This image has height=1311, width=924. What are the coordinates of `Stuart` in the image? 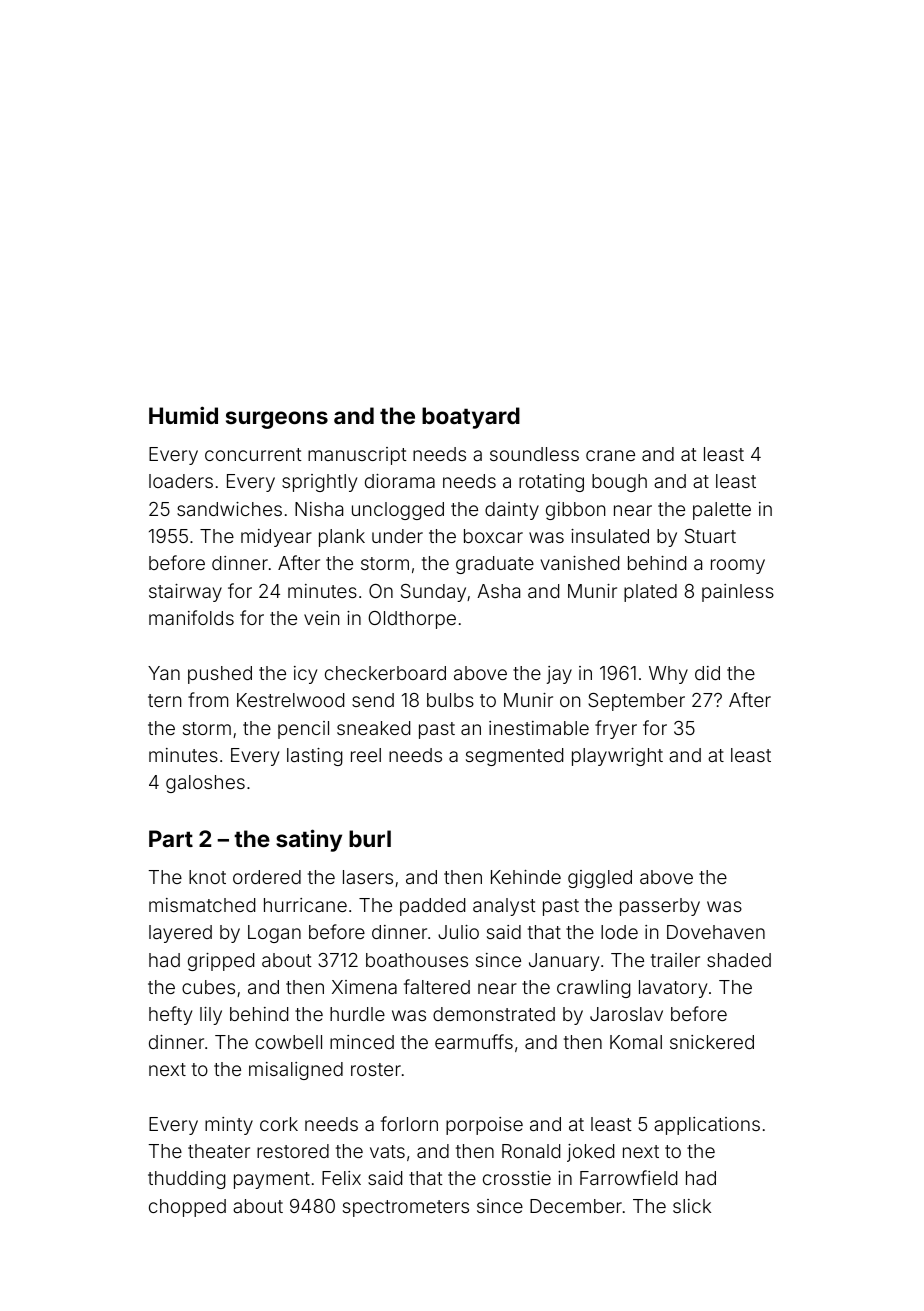 It's located at (710, 536).
